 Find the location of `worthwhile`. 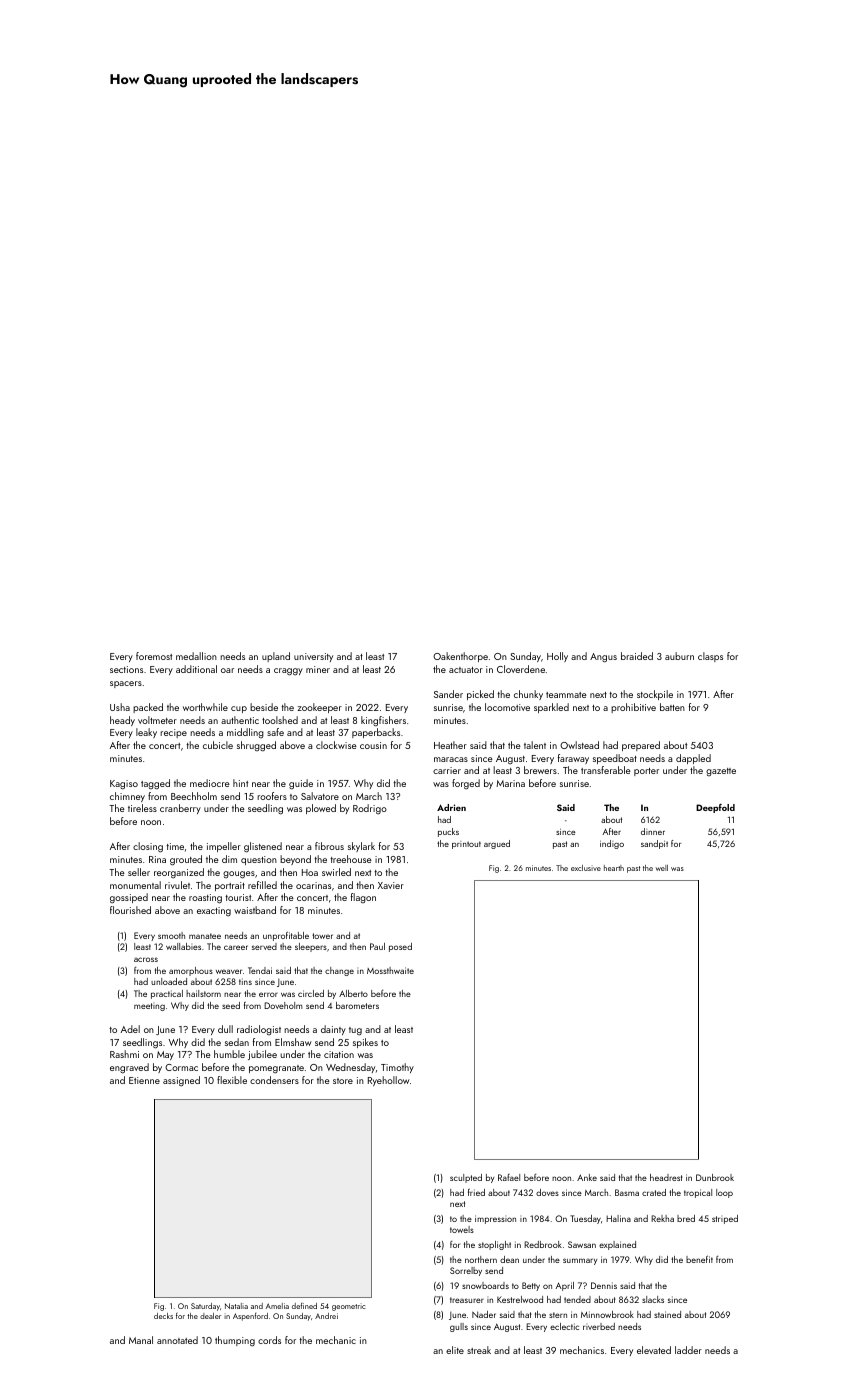

worthwhile is located at coordinates (205, 707).
